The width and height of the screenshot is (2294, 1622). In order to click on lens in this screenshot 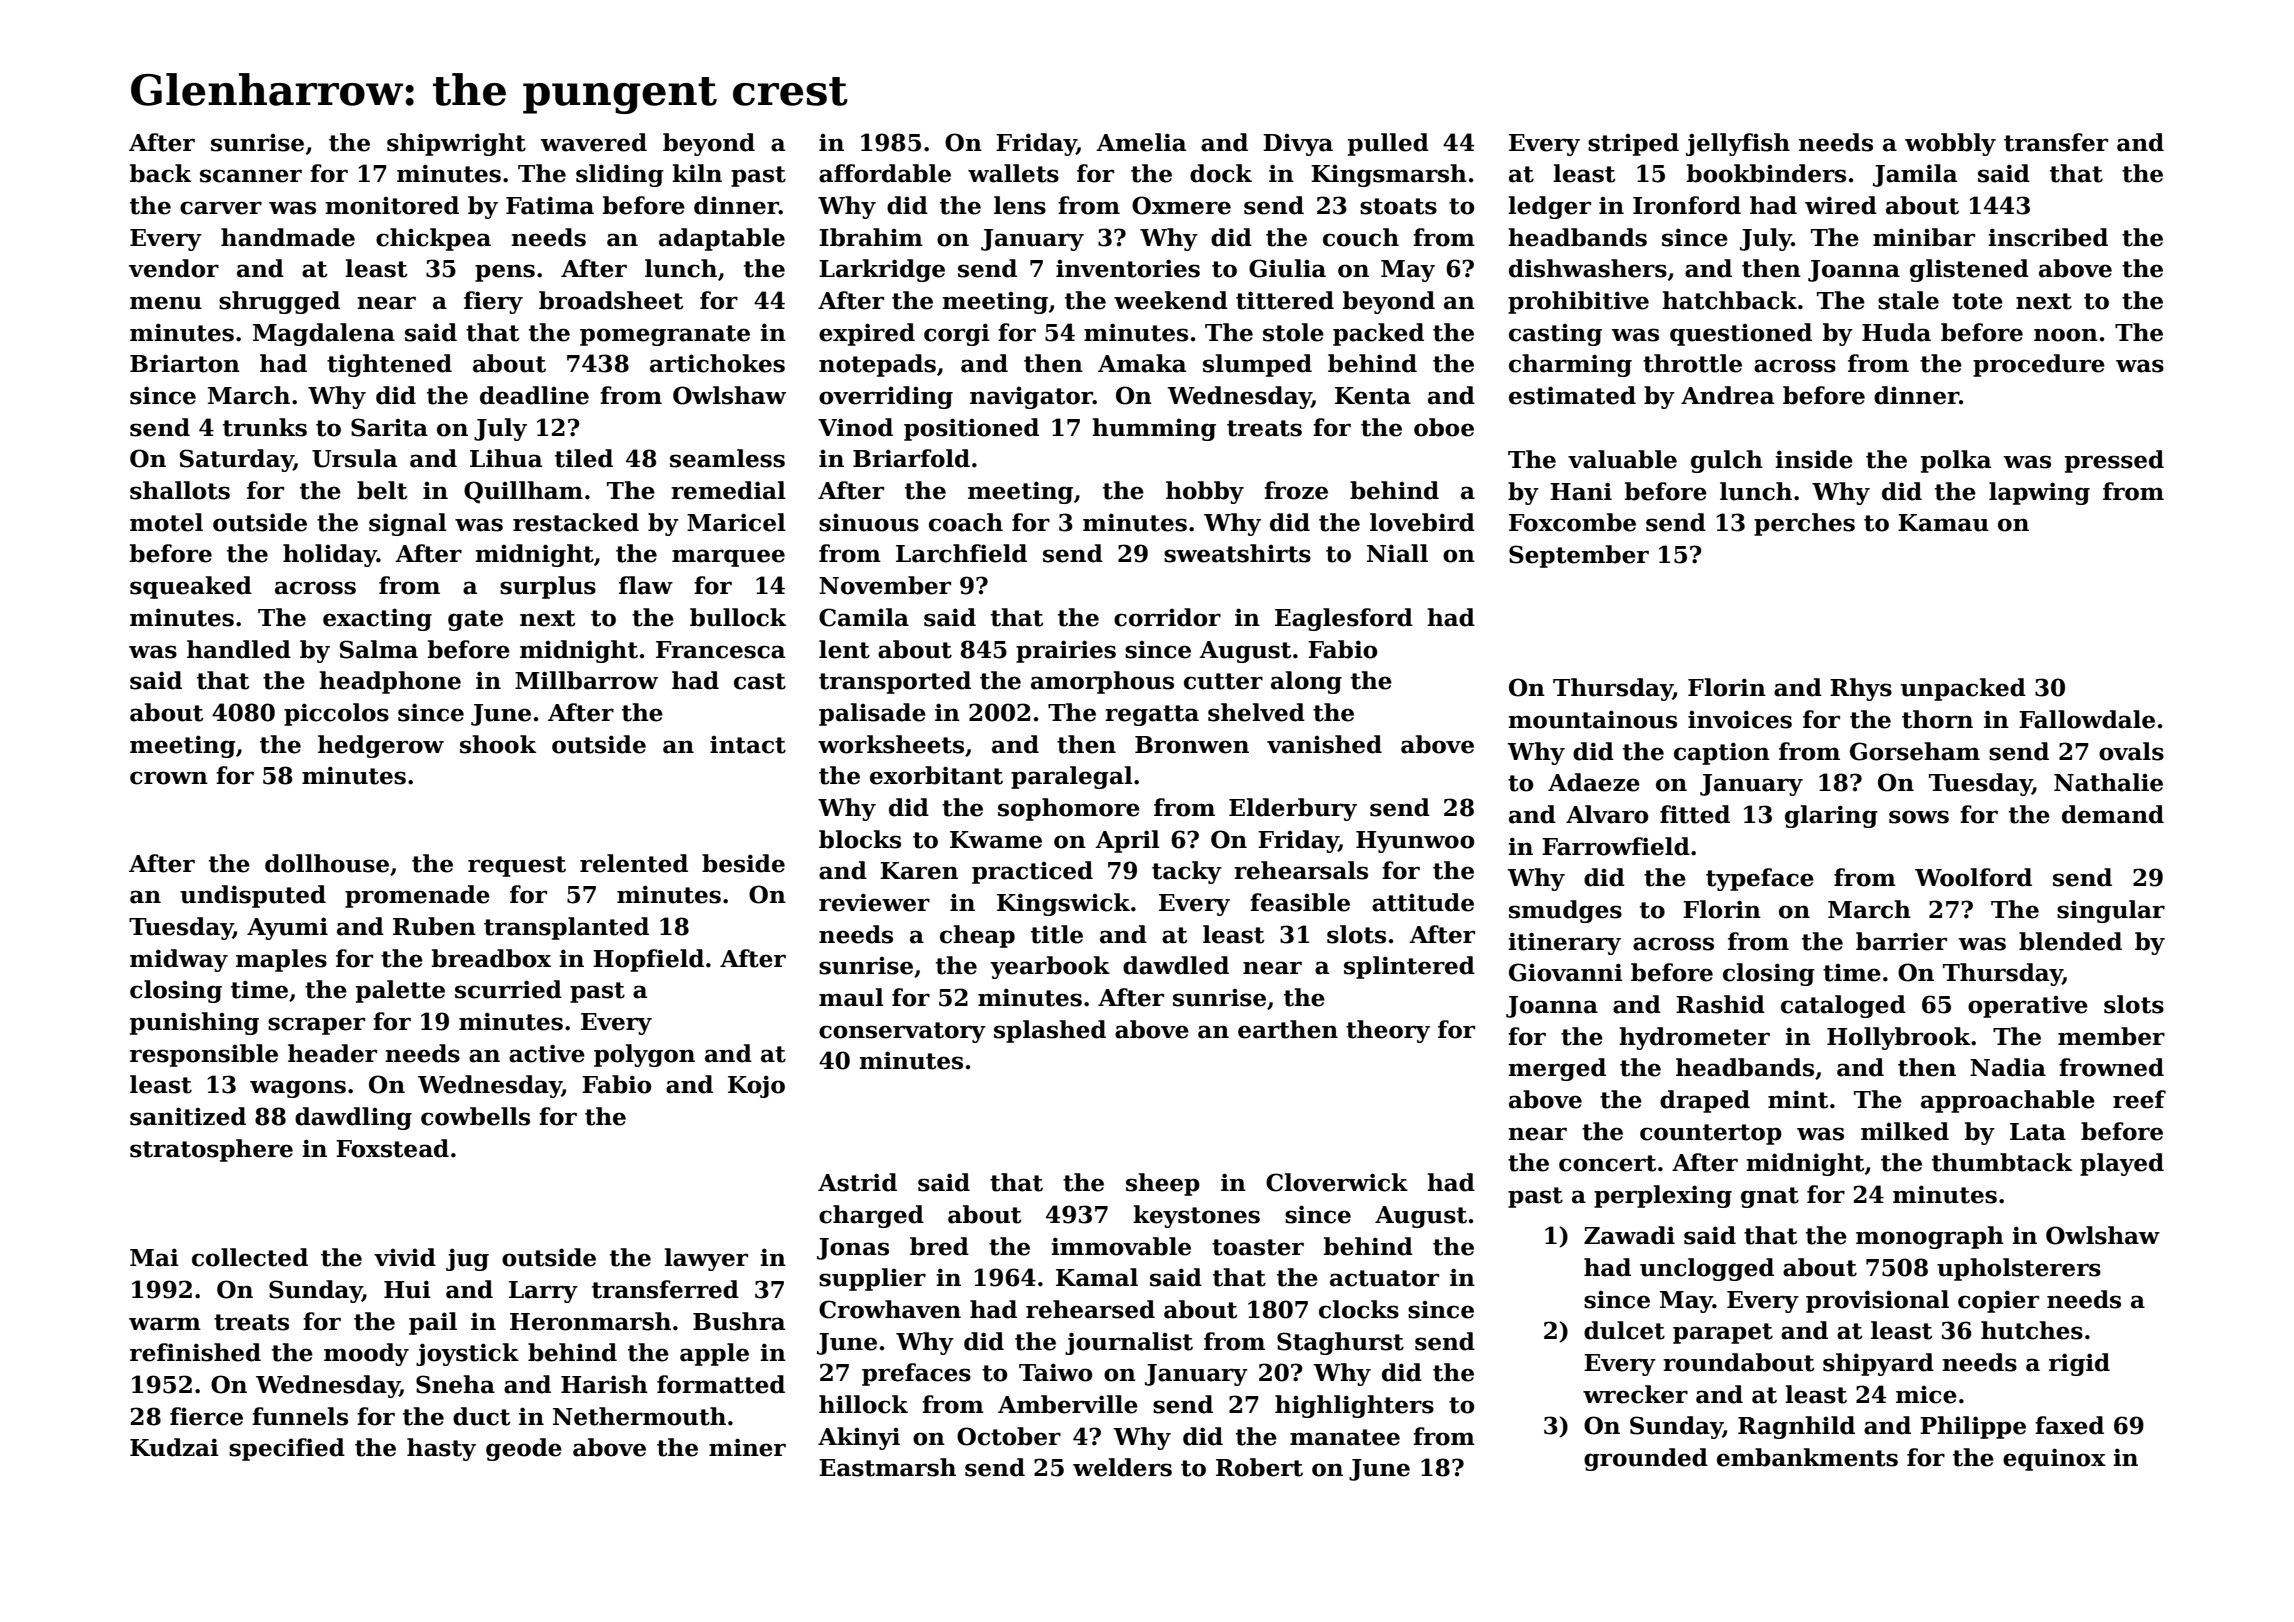, I will do `click(1020, 205)`.
